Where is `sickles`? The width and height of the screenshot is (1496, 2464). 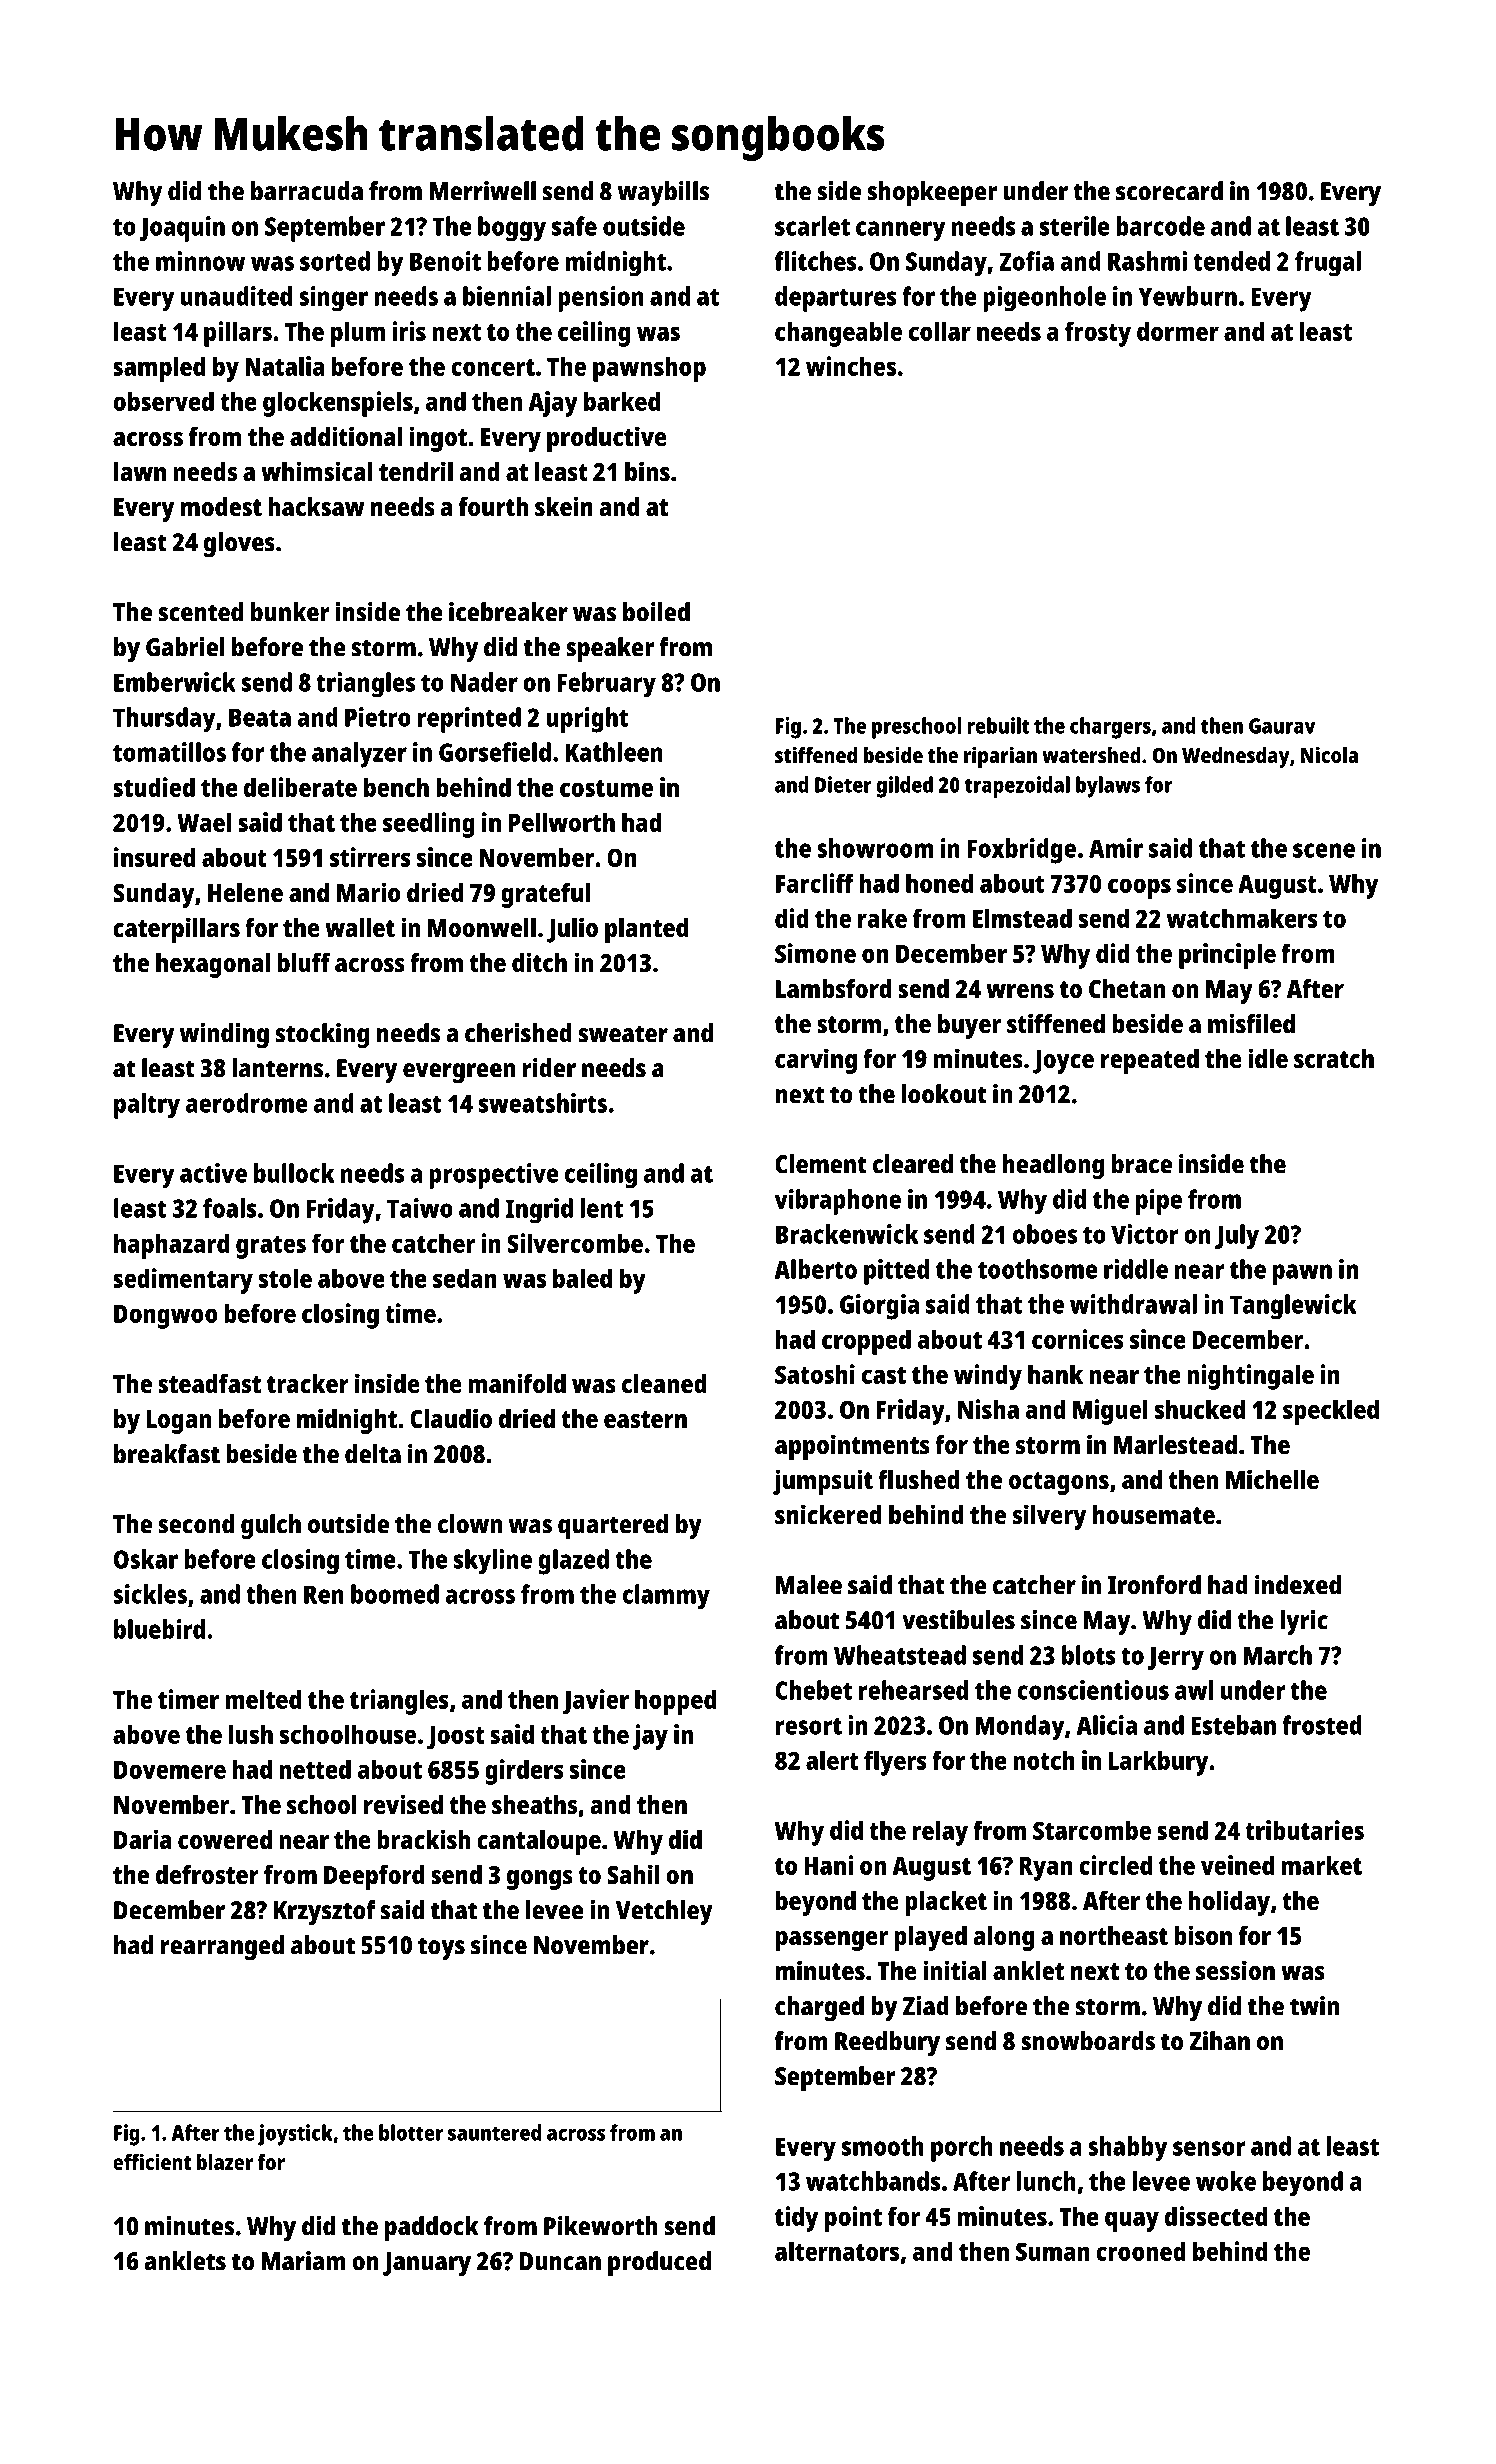
sickles is located at coordinates (150, 1594).
